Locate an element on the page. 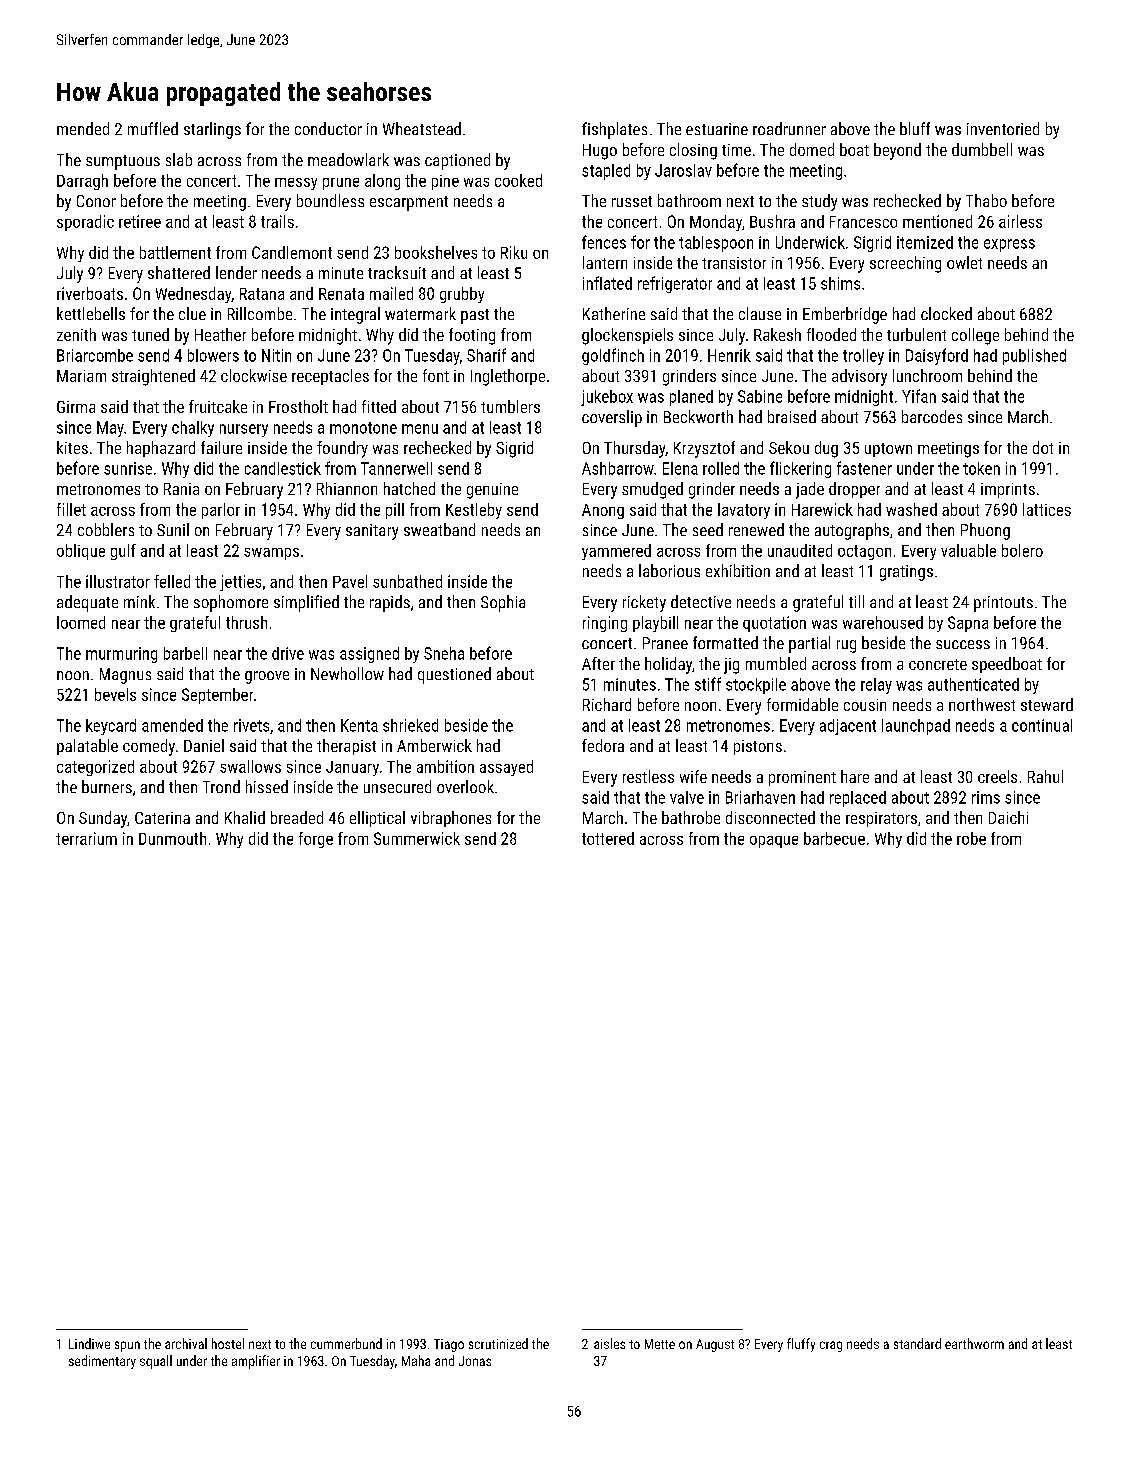  replaced is located at coordinates (858, 799).
